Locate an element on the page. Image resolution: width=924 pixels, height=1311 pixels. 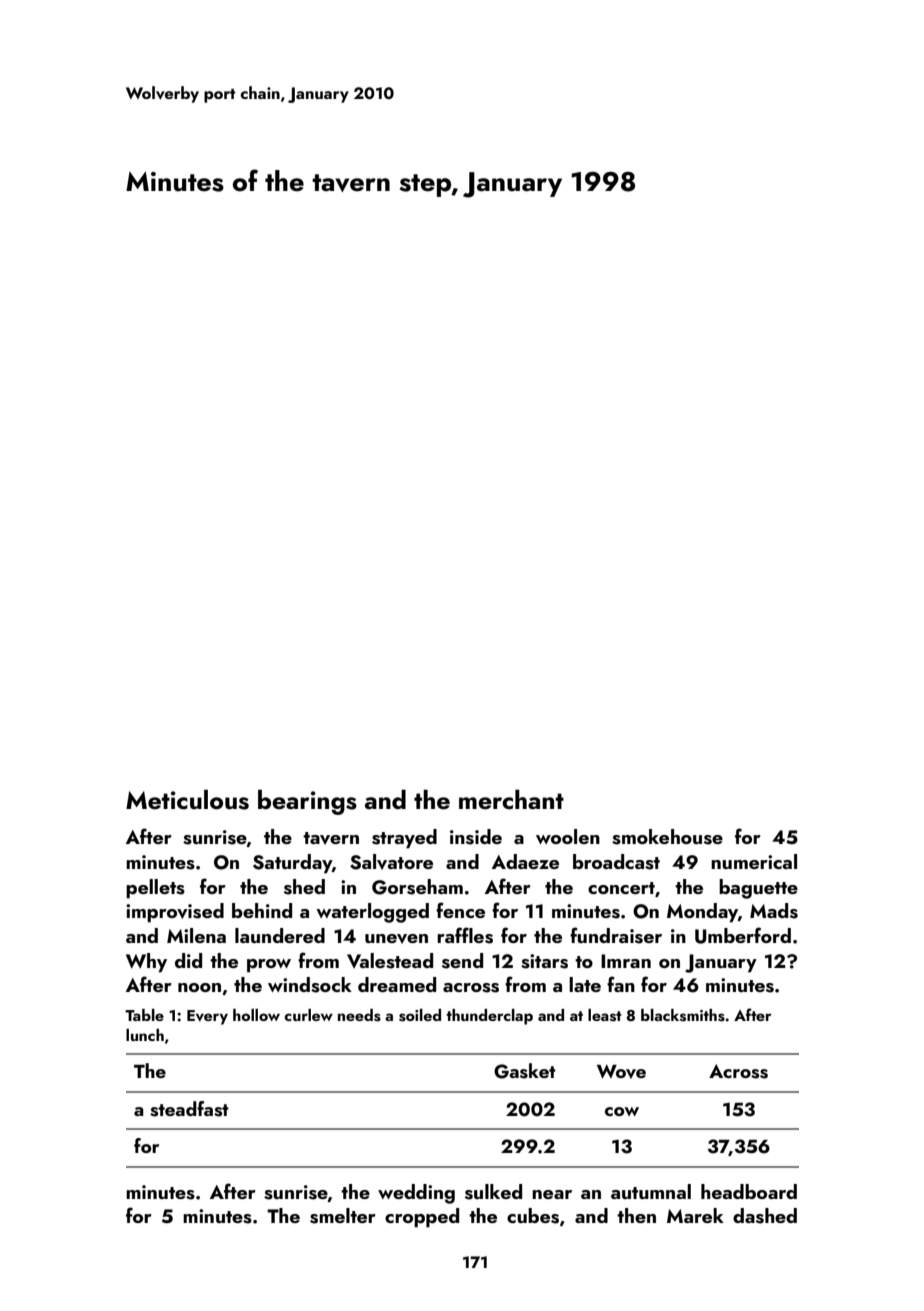
pellets is located at coordinates (155, 889).
